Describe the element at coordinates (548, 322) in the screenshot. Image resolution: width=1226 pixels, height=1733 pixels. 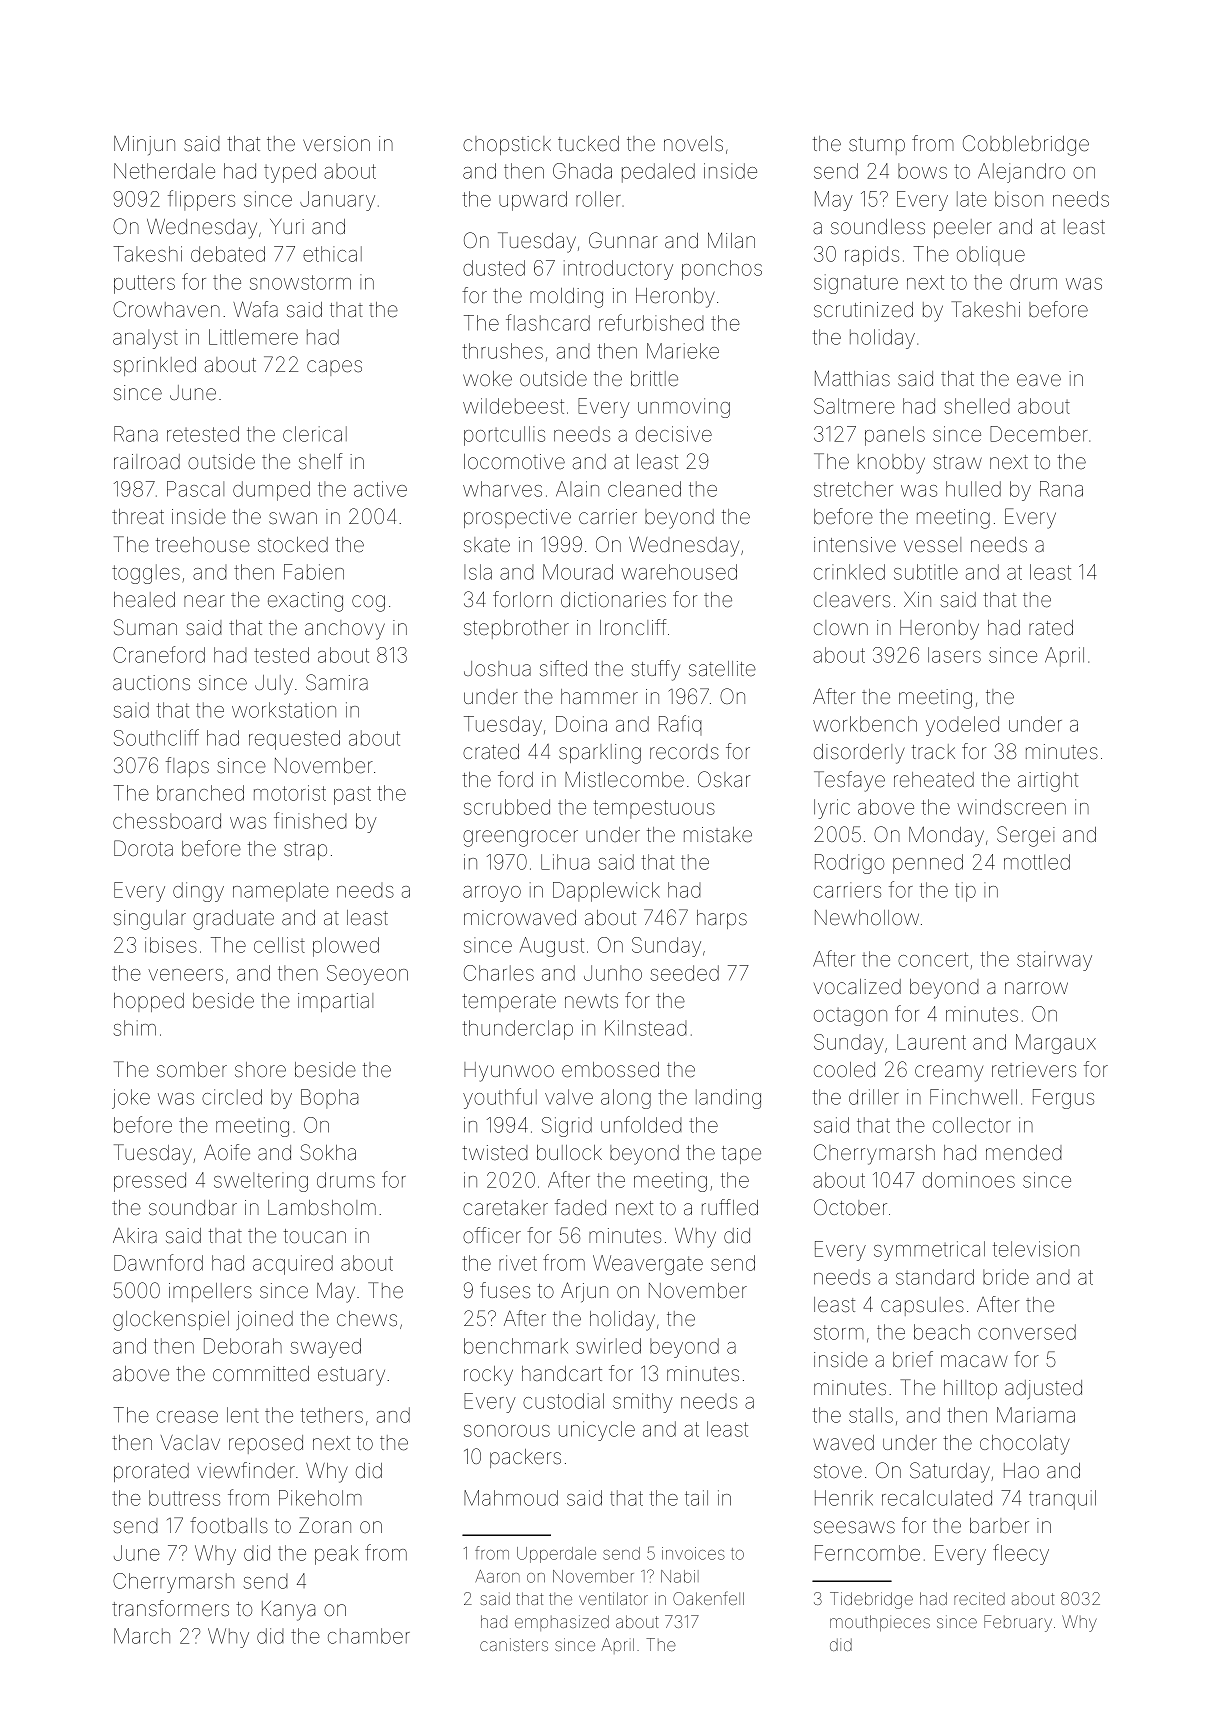
I see `flashcard` at that location.
